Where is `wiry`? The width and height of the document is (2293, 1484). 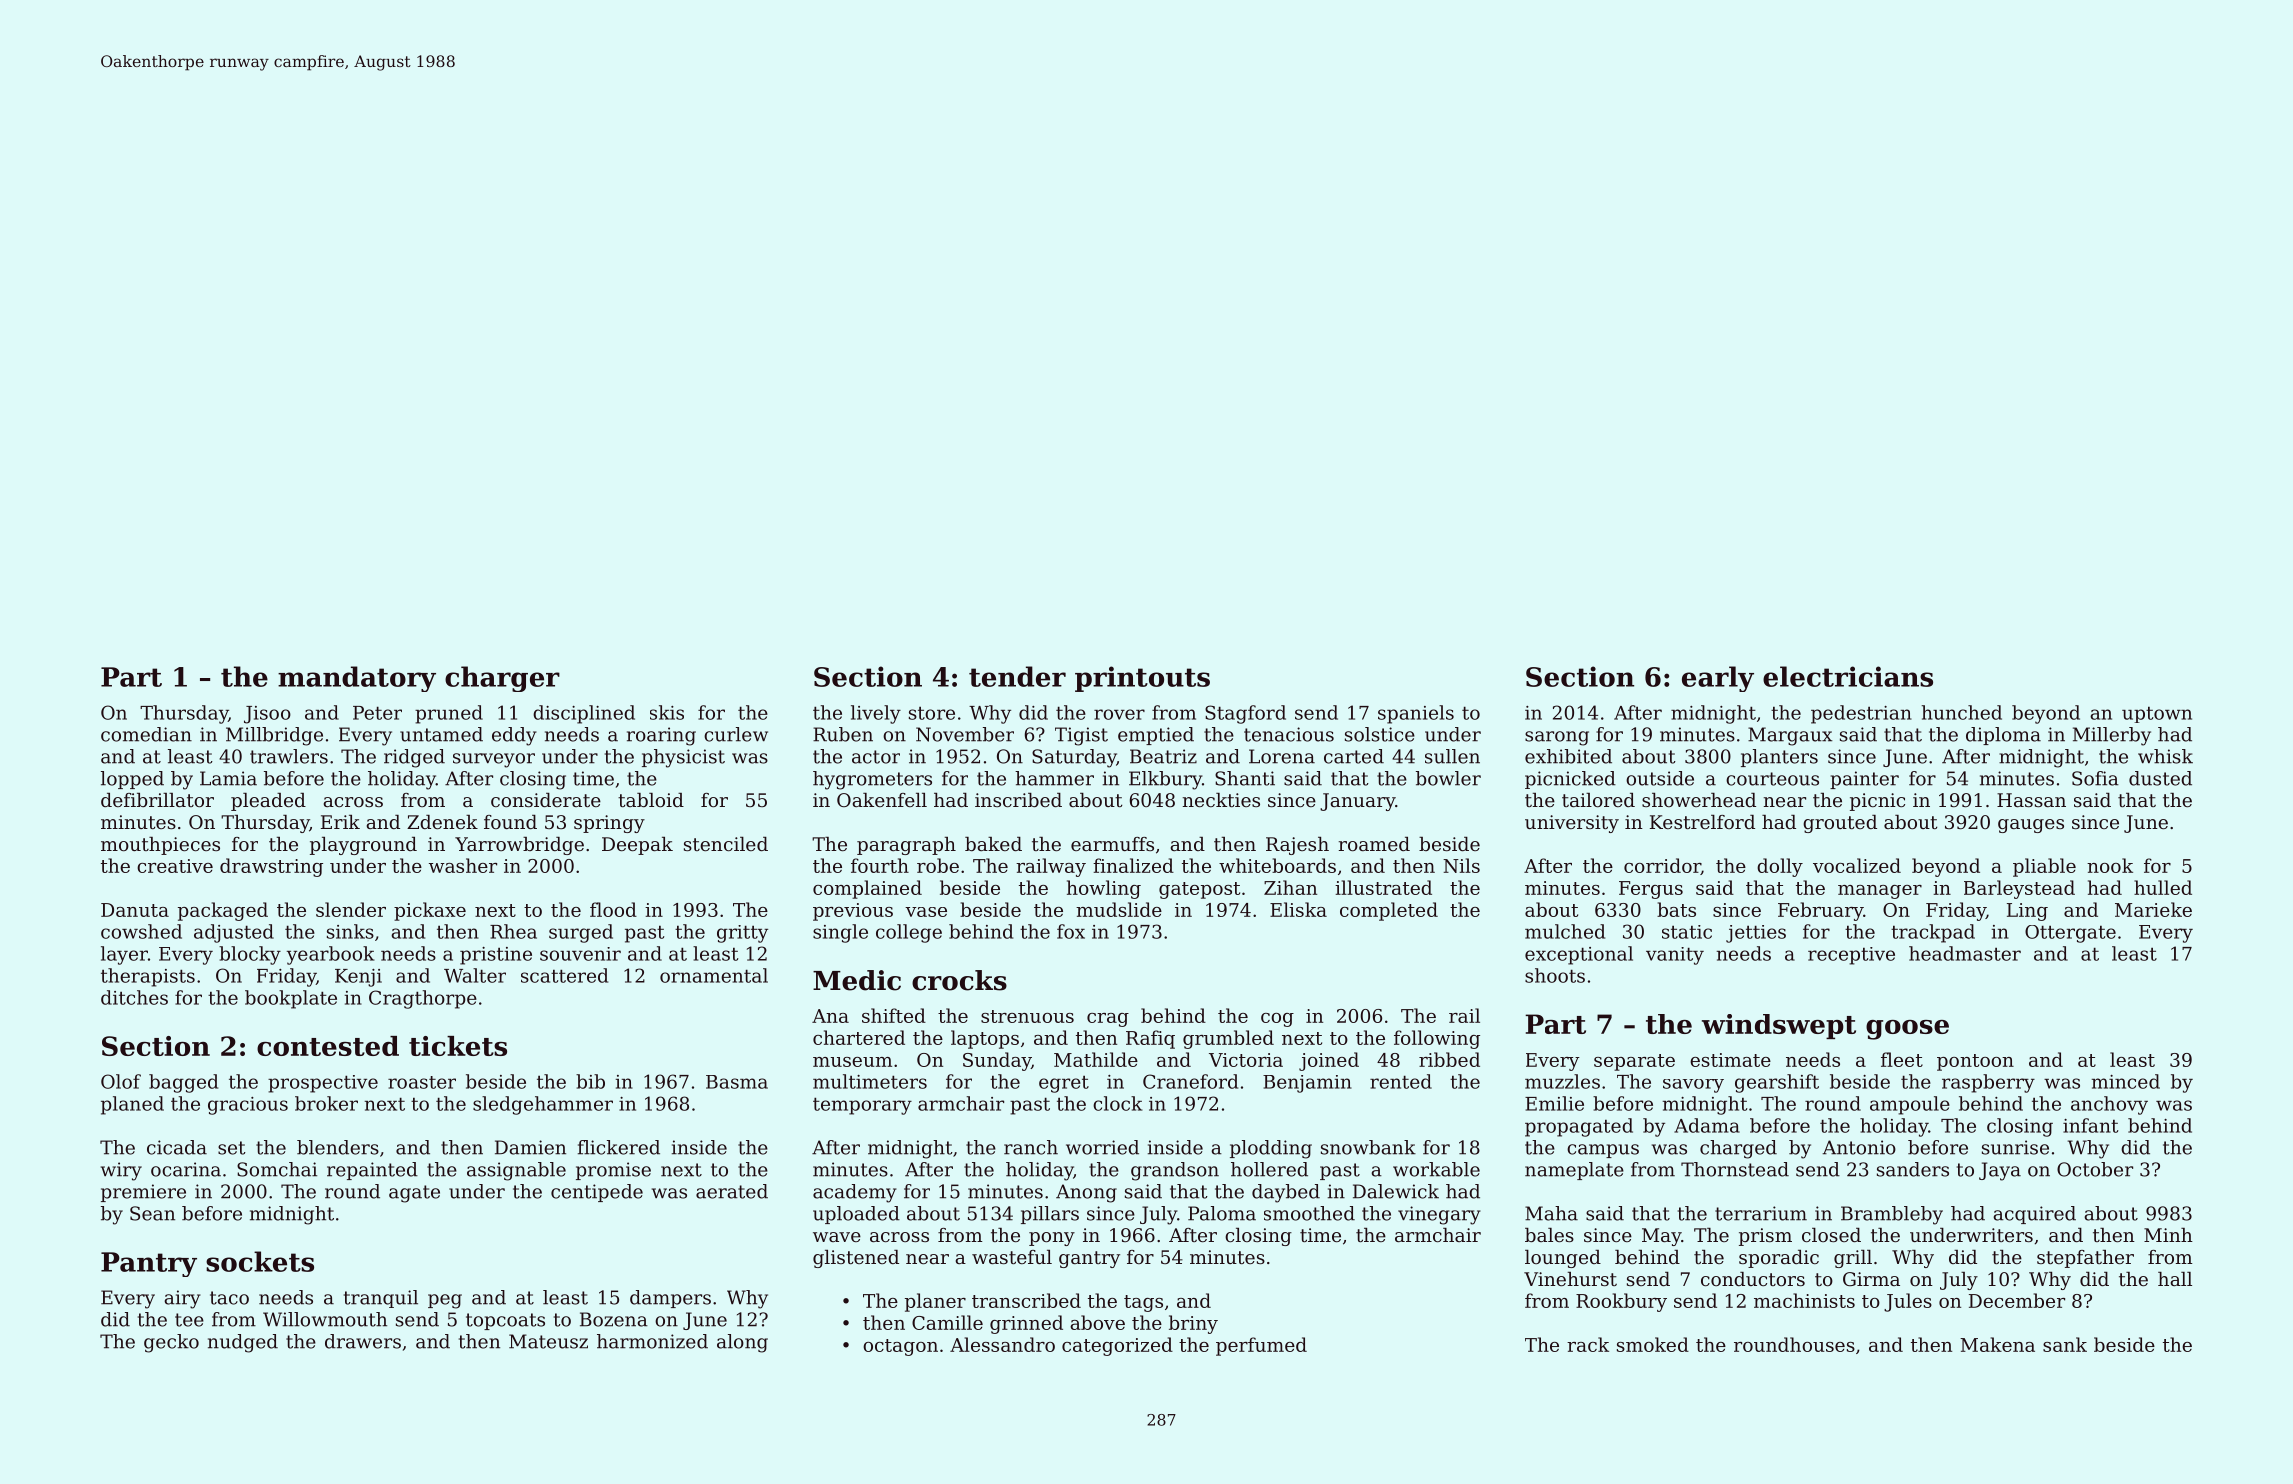
wiry is located at coordinates (121, 1171).
